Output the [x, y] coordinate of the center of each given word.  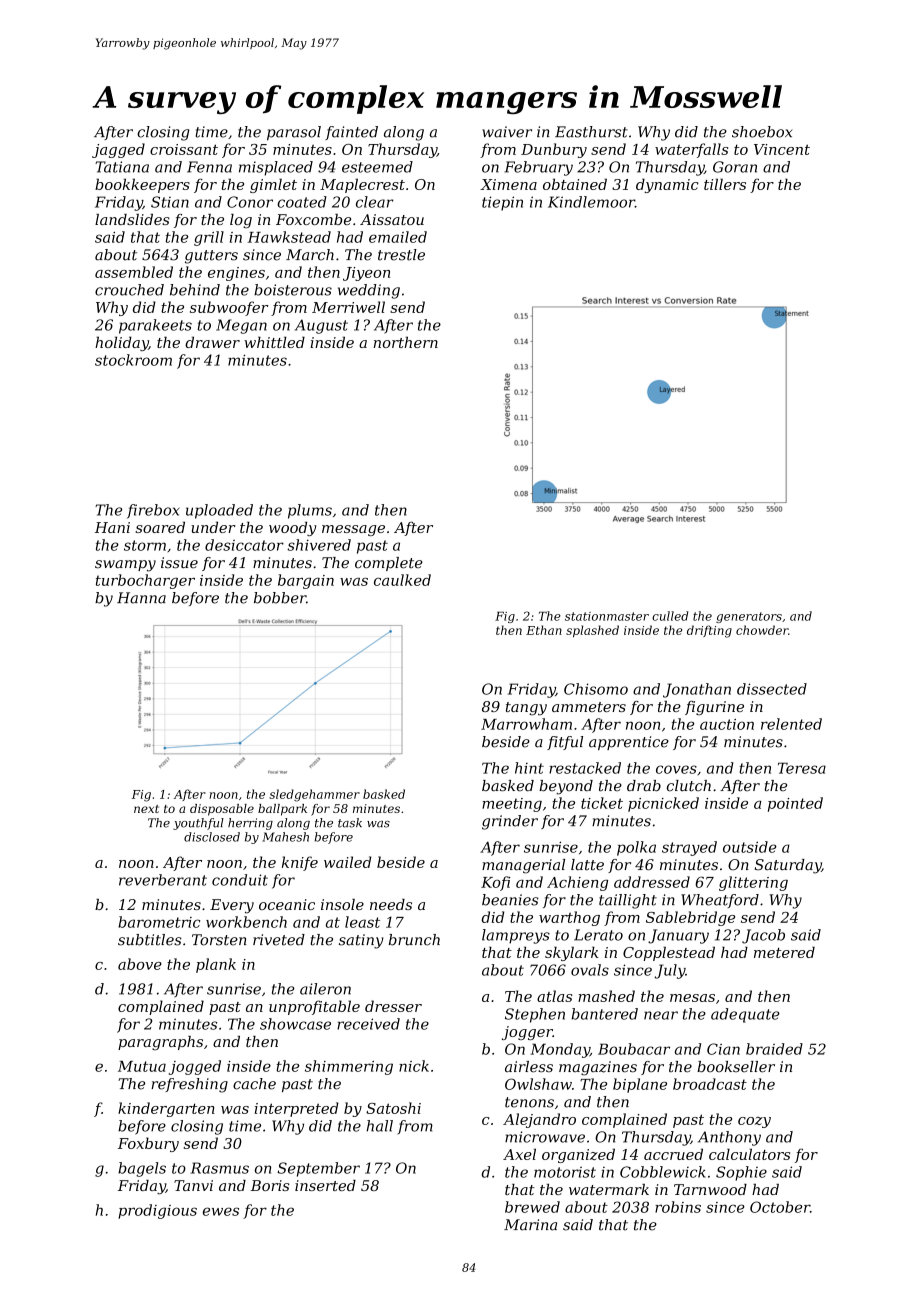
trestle [401, 255]
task [350, 823]
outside [750, 847]
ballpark [282, 810]
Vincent [782, 149]
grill [209, 238]
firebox [153, 511]
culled [670, 616]
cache [254, 1084]
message [353, 530]
